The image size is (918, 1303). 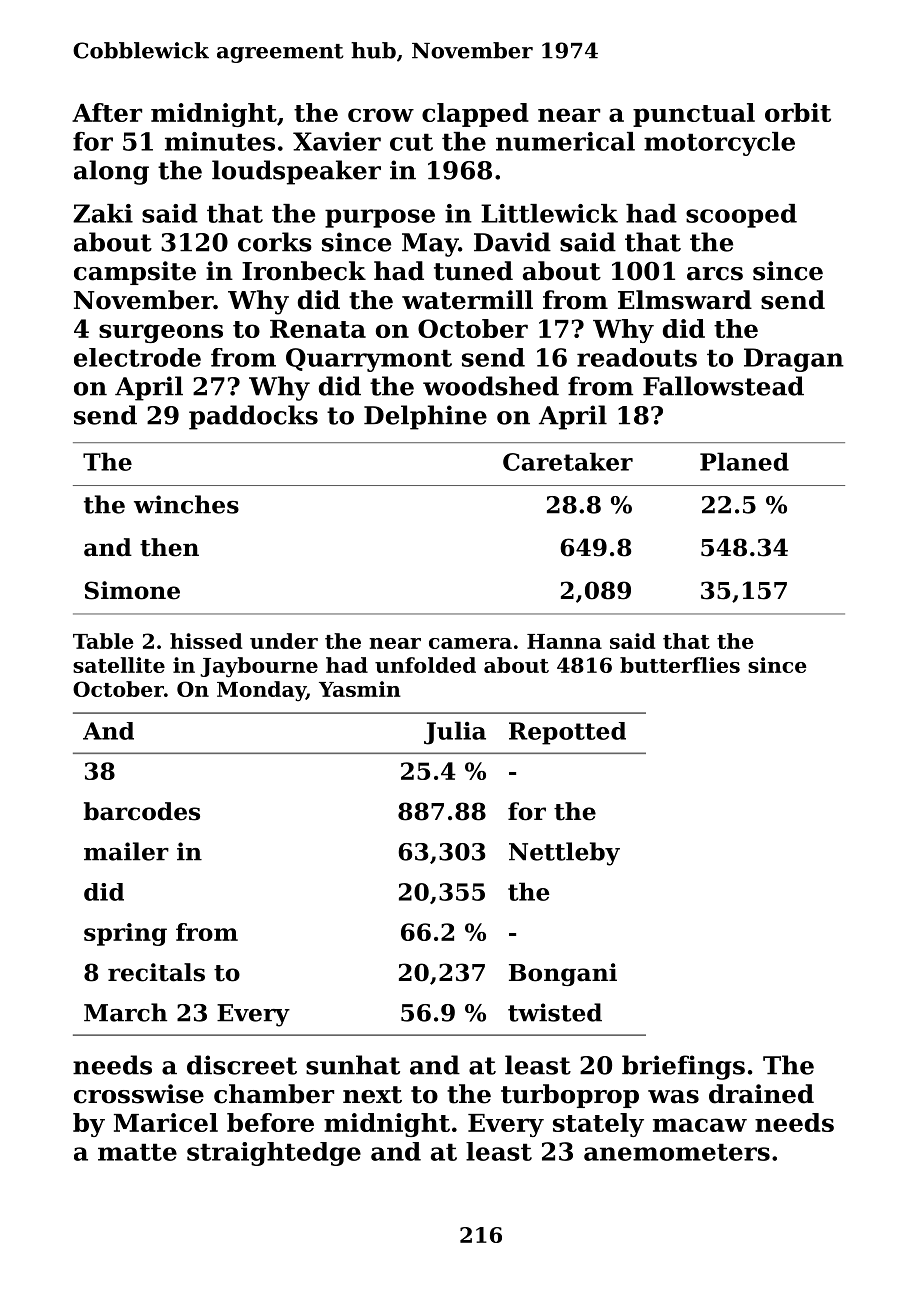 I want to click on clapped, so click(x=475, y=115).
